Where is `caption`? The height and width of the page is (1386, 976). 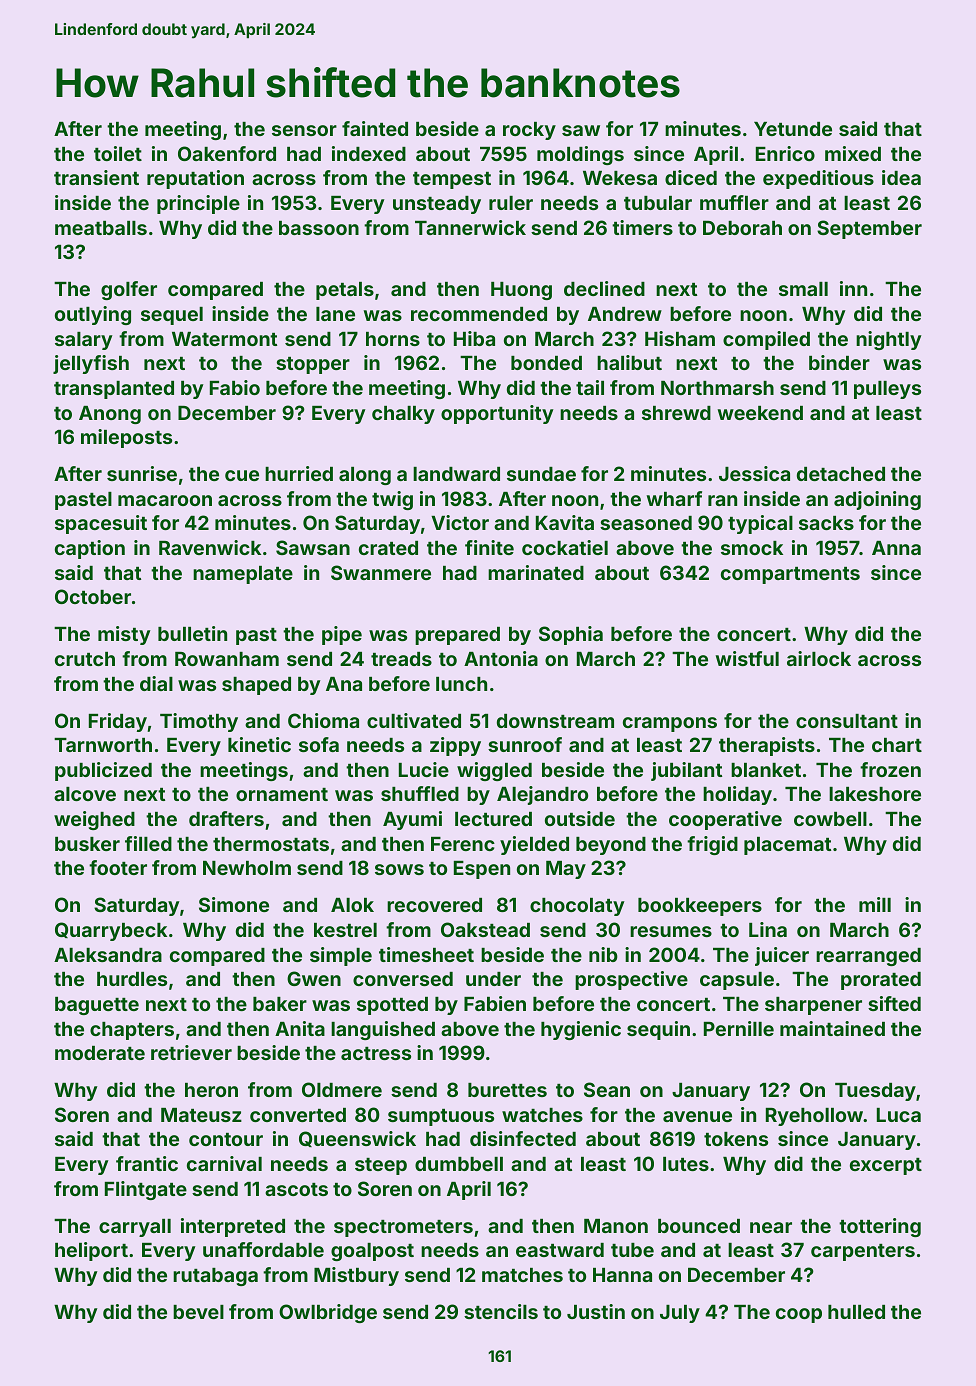 caption is located at coordinates (90, 549).
